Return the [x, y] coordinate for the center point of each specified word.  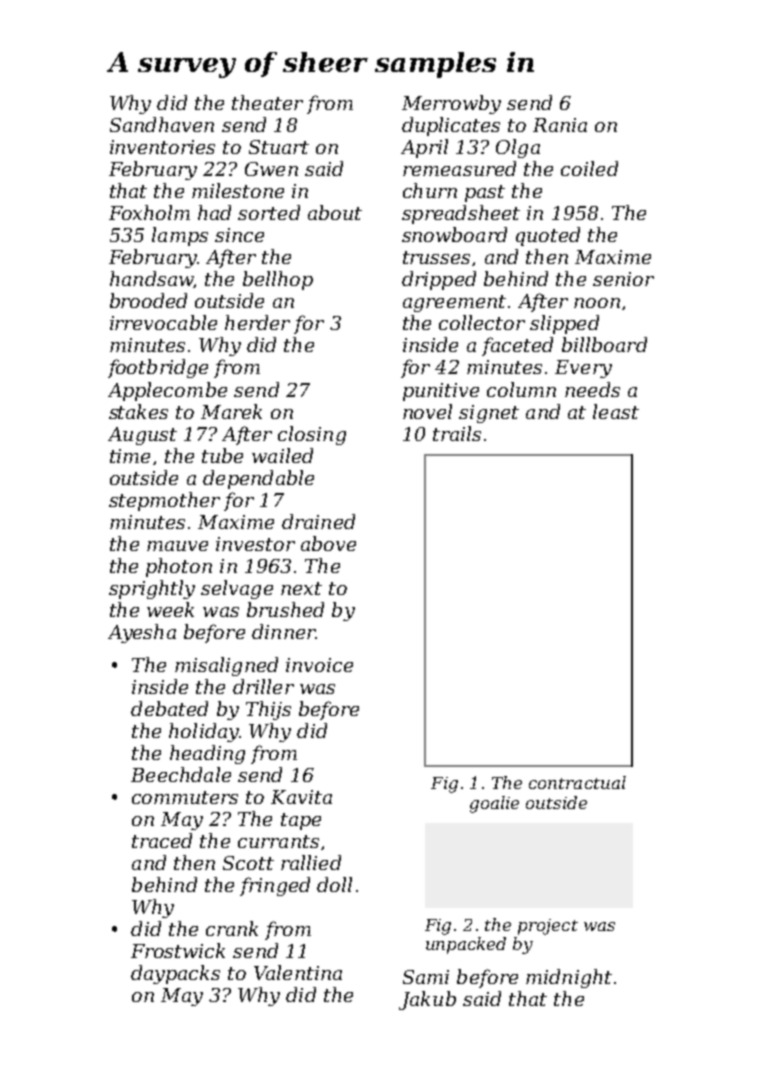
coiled [589, 168]
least [616, 411]
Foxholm [149, 212]
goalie [494, 804]
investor [255, 544]
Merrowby [451, 104]
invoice [319, 665]
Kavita [301, 797]
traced [162, 840]
